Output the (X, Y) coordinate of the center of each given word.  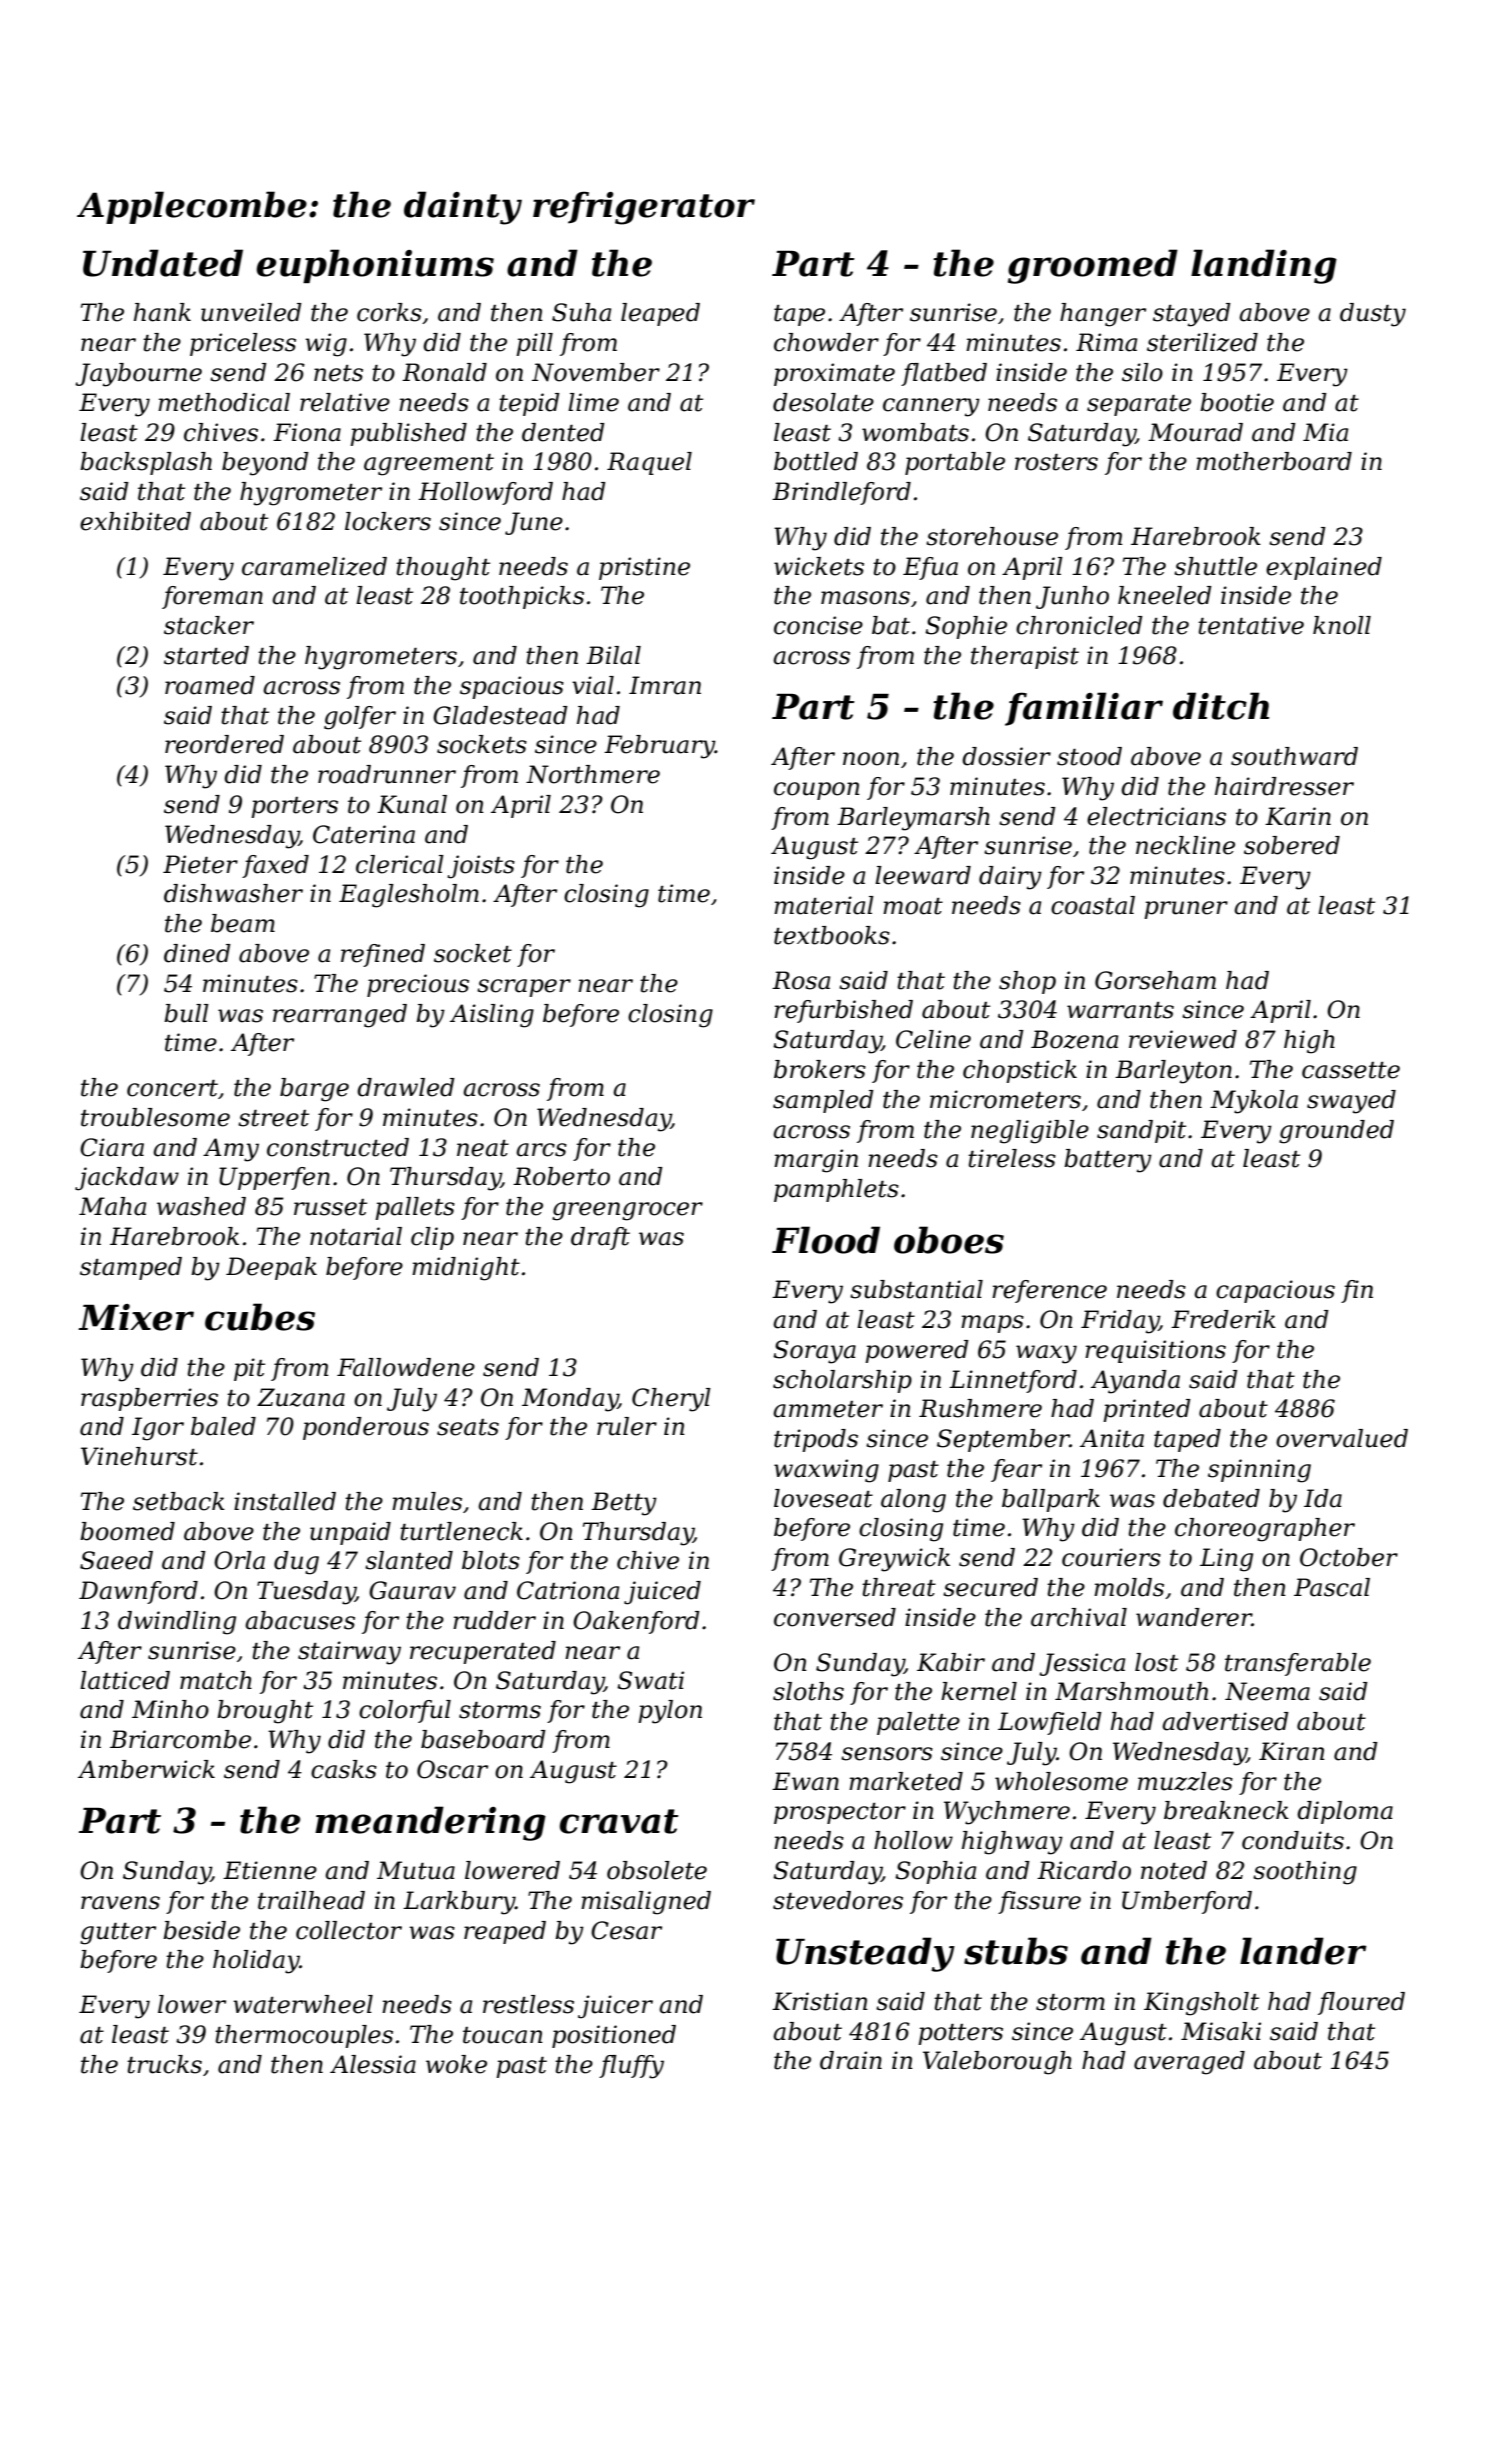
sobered (1292, 845)
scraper (524, 988)
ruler (627, 1426)
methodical (224, 402)
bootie (1237, 402)
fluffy (631, 2067)
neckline (1185, 845)
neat (483, 1148)
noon (871, 759)
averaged (1189, 2063)
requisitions (1155, 1351)
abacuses (300, 1620)
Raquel (649, 463)
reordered (224, 744)
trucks (164, 2064)
